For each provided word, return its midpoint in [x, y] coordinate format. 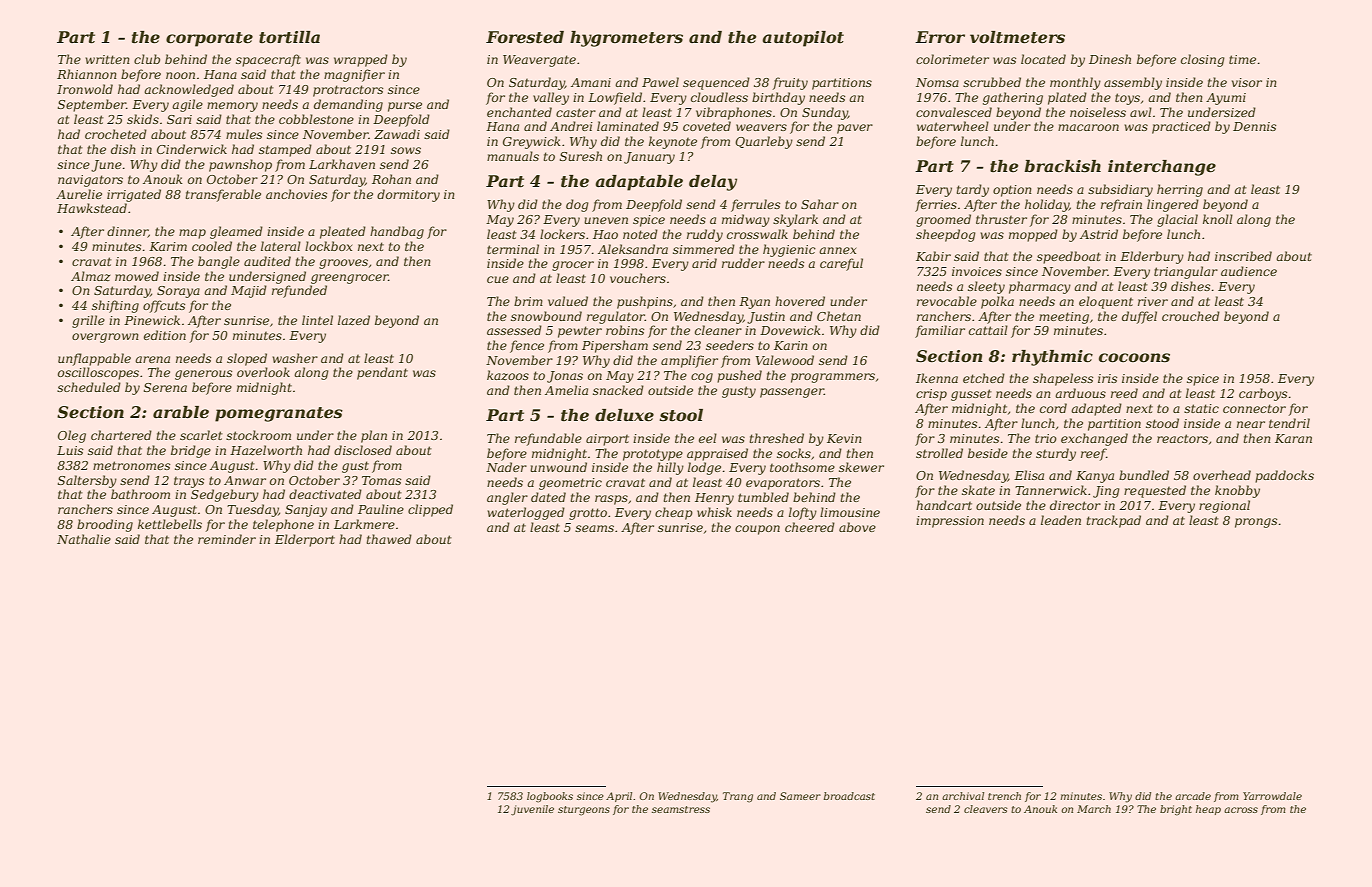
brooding [105, 525]
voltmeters [1017, 37]
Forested [525, 37]
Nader [506, 467]
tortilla [289, 37]
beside [988, 453]
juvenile [532, 810]
